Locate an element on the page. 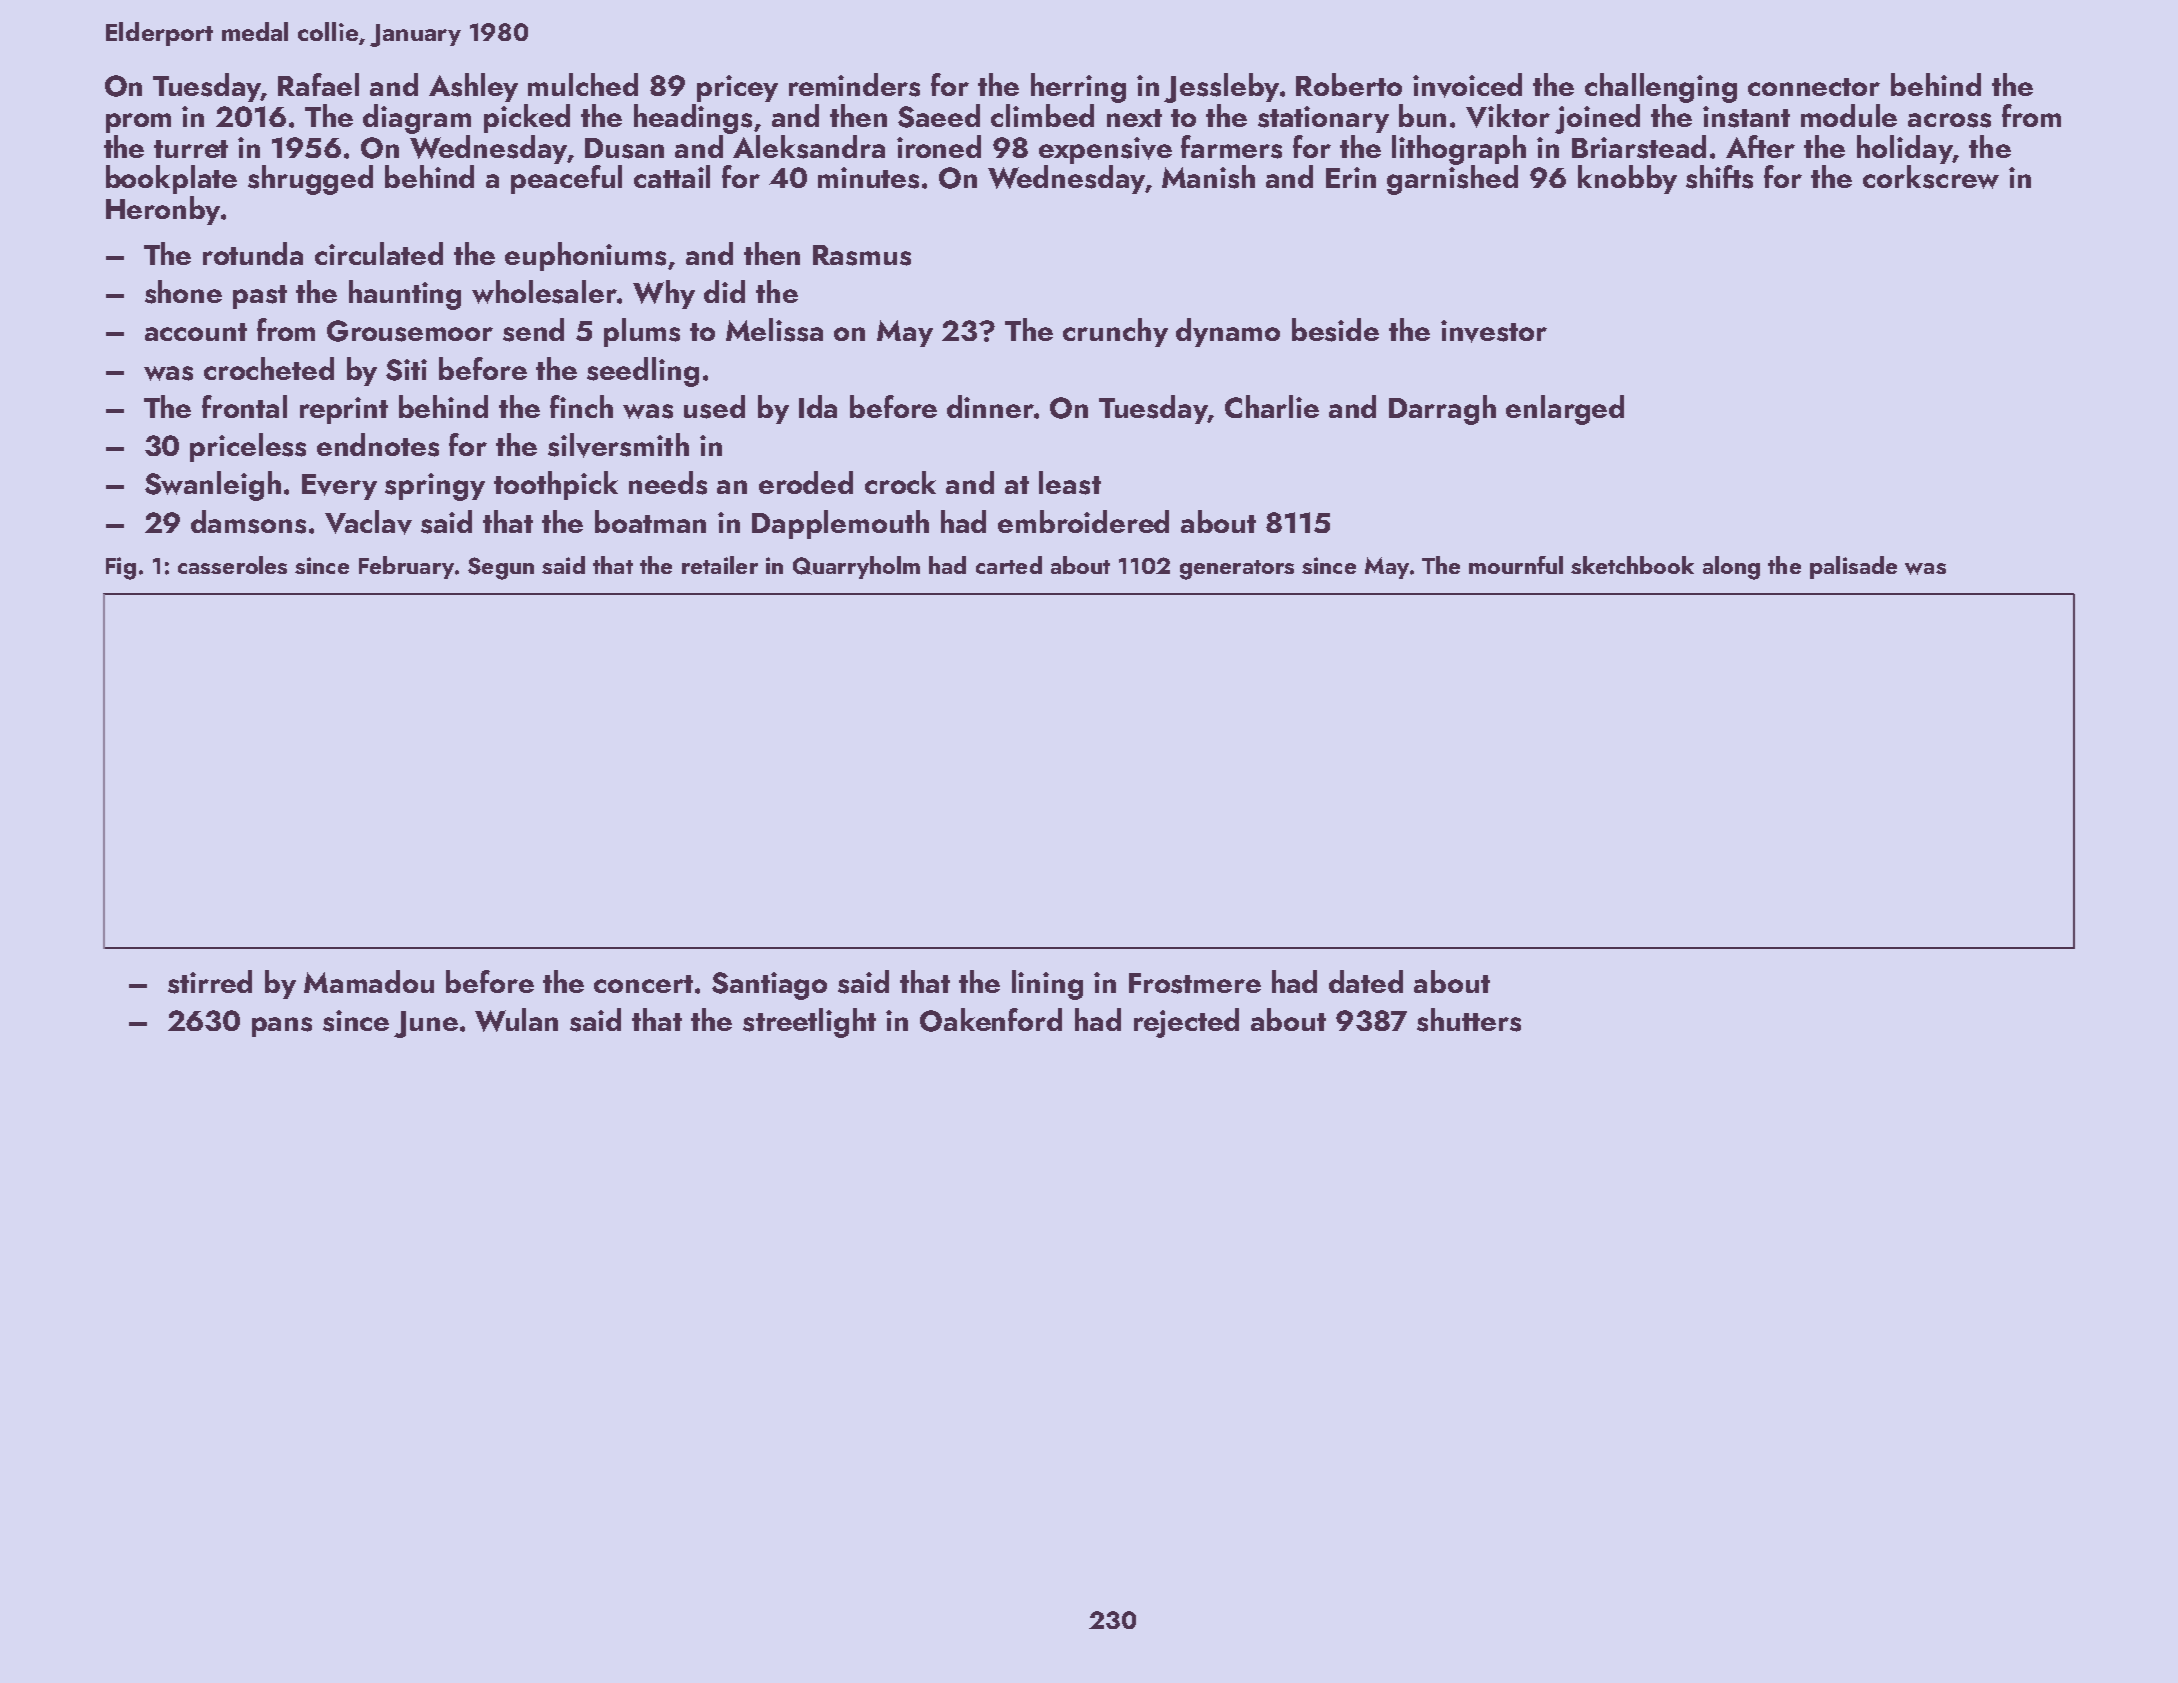 The height and width of the page is (1683, 2178). palisade is located at coordinates (1853, 567).
